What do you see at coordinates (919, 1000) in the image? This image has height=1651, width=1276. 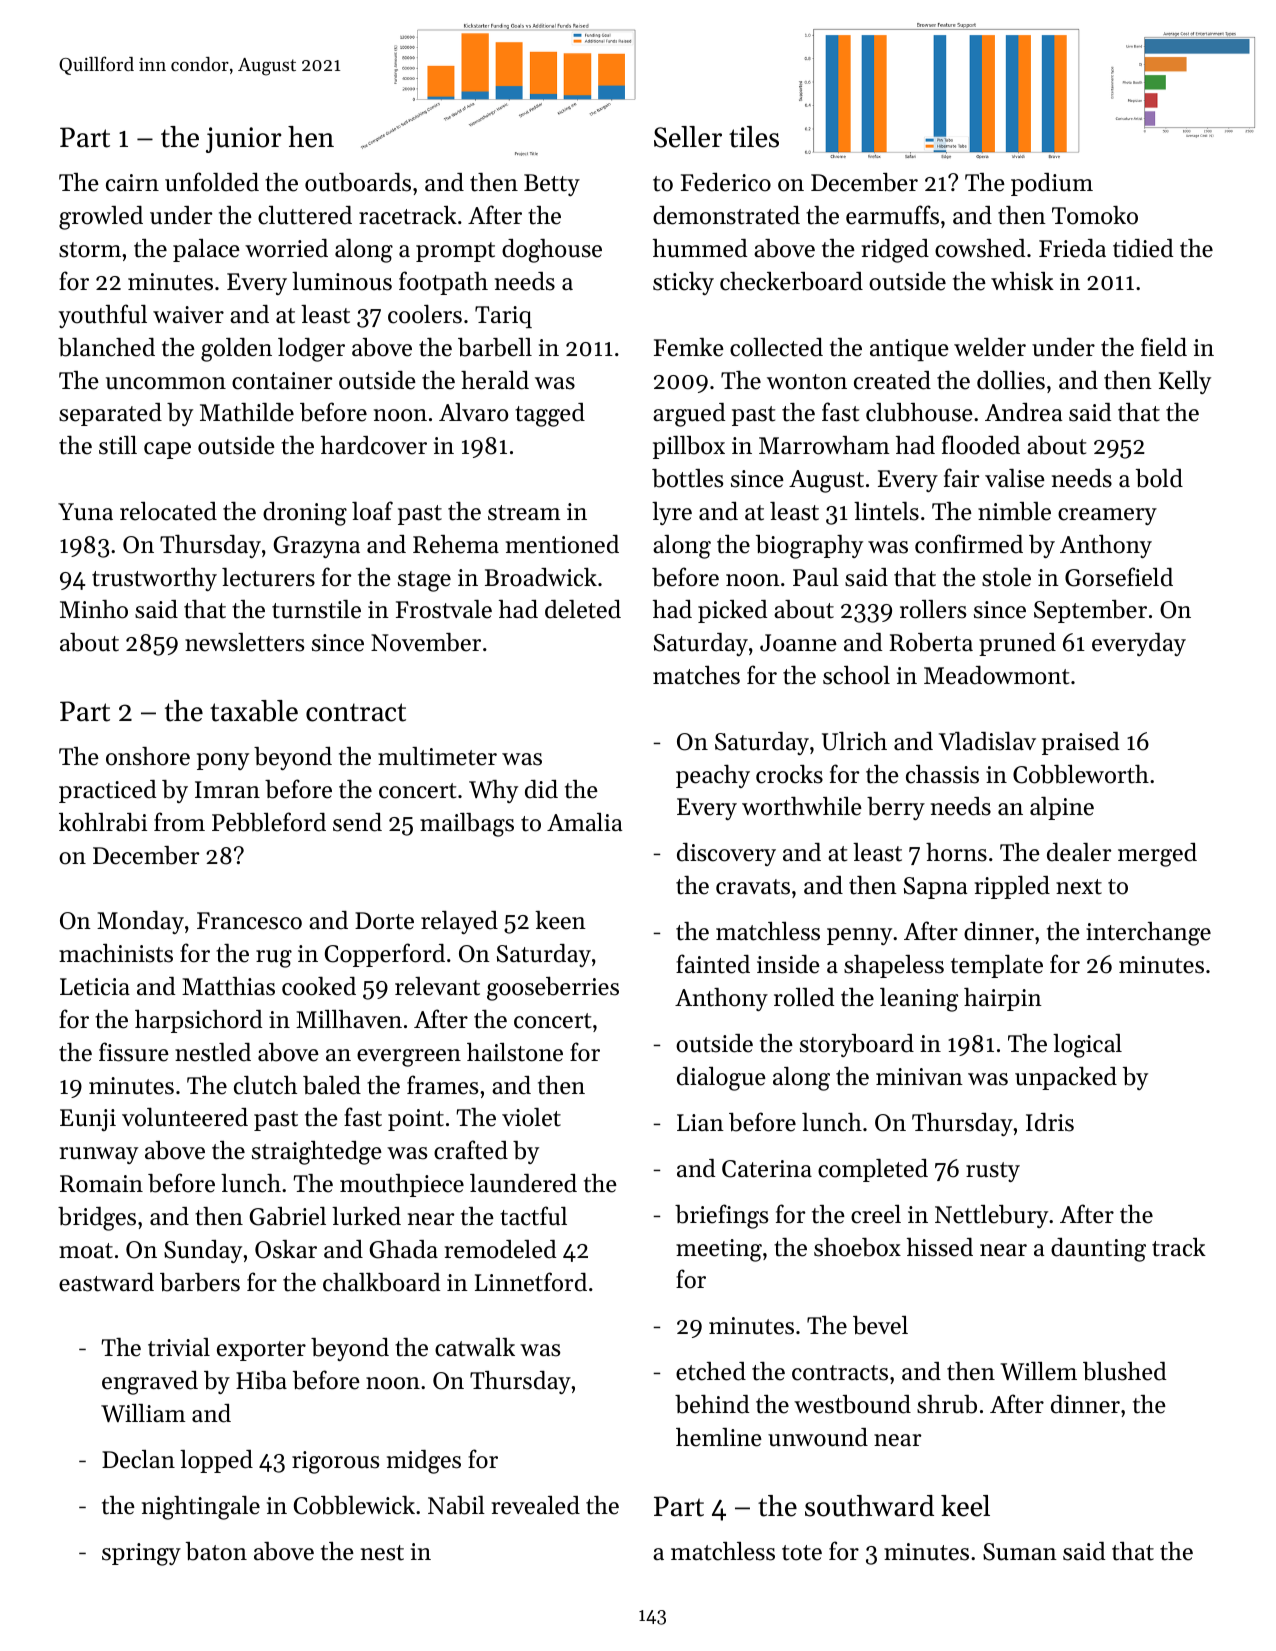 I see `leaning` at bounding box center [919, 1000].
